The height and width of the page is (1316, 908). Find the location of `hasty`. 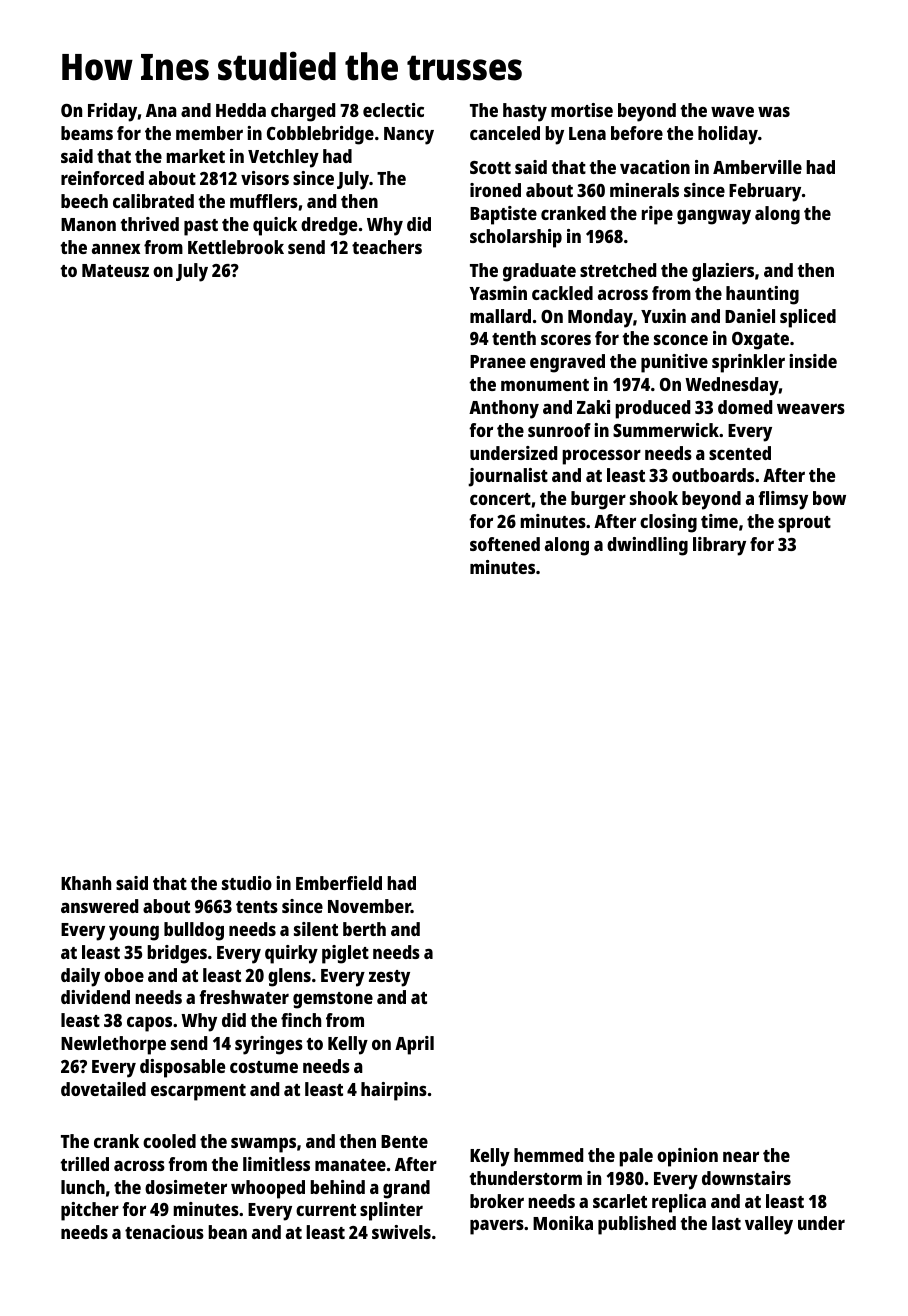

hasty is located at coordinates (525, 112).
